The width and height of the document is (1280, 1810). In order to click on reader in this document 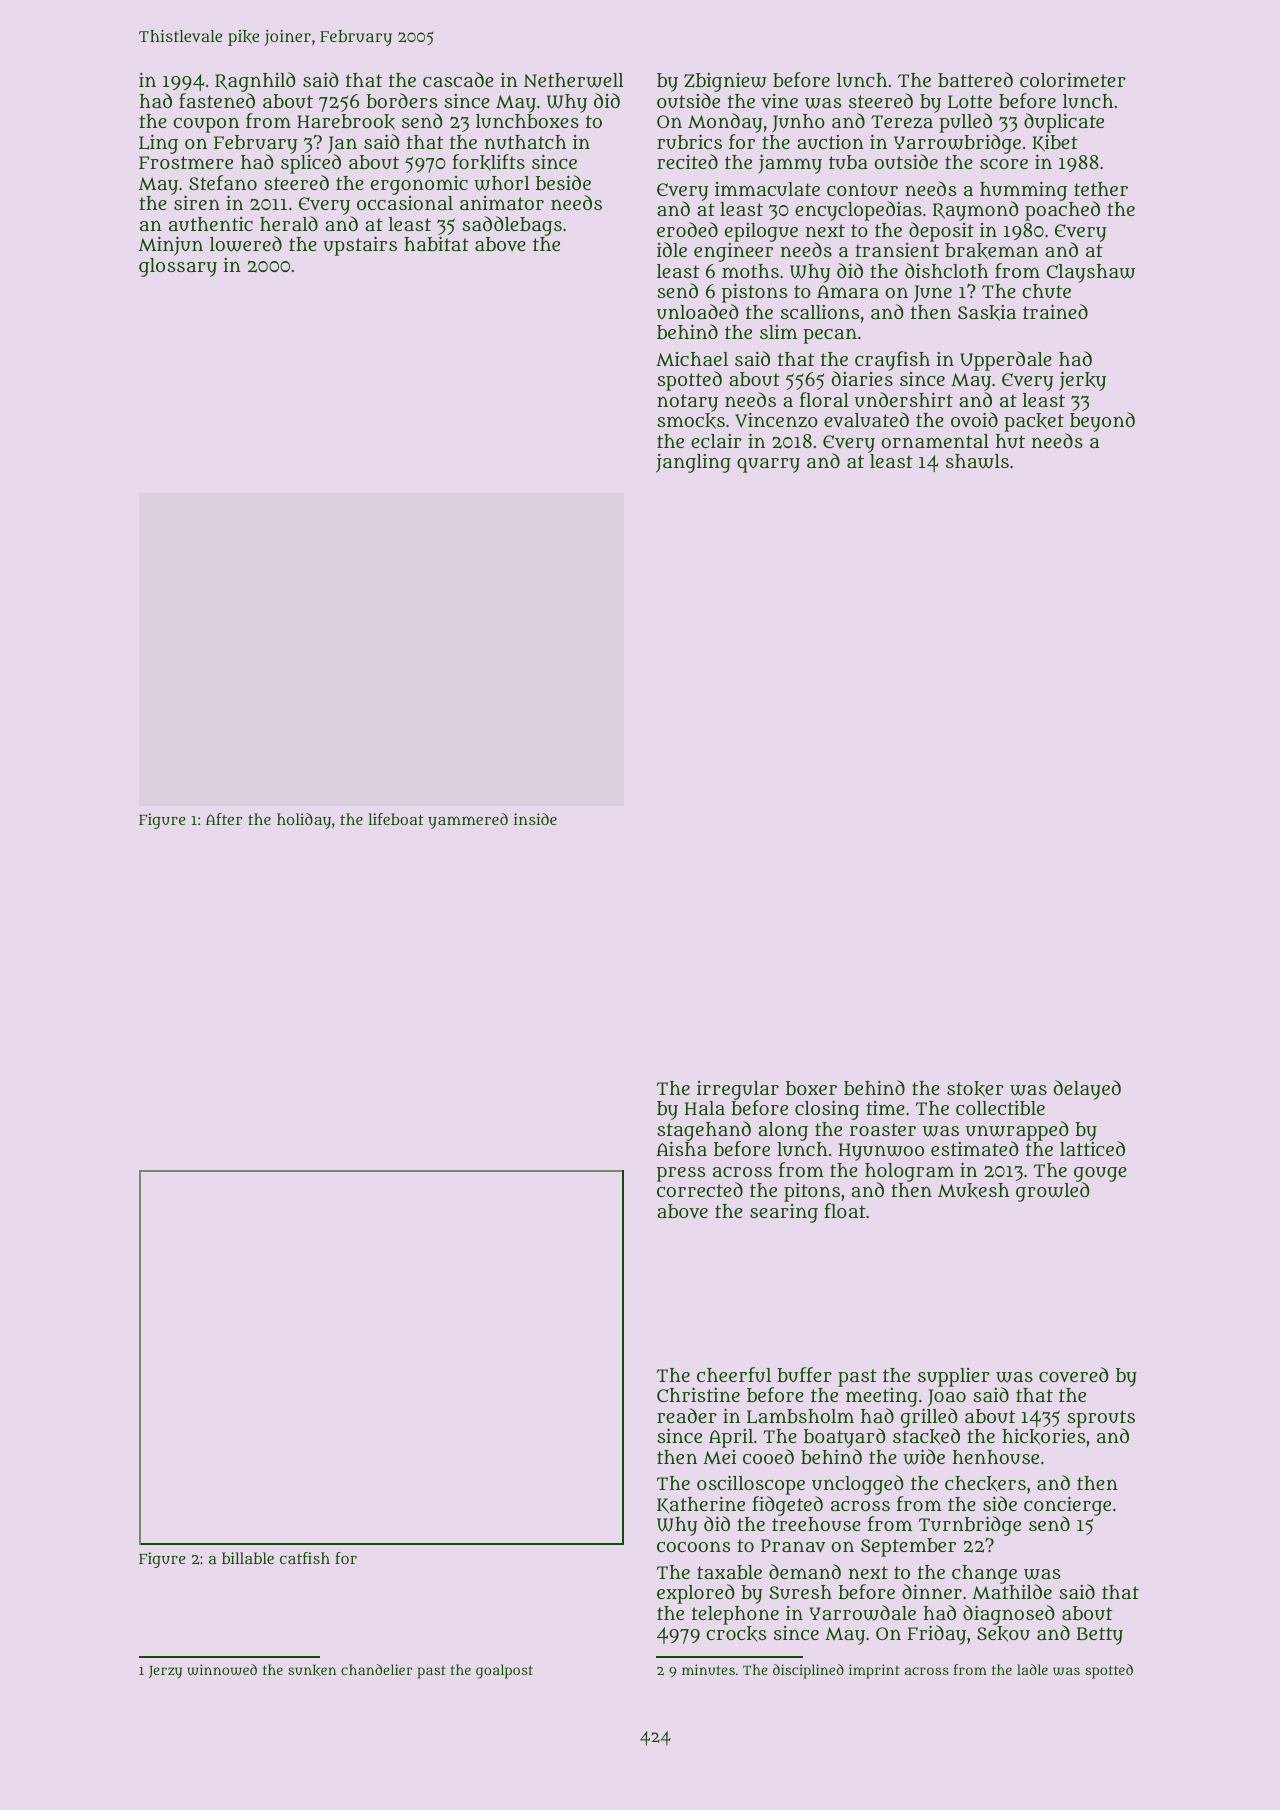, I will do `click(687, 1415)`.
